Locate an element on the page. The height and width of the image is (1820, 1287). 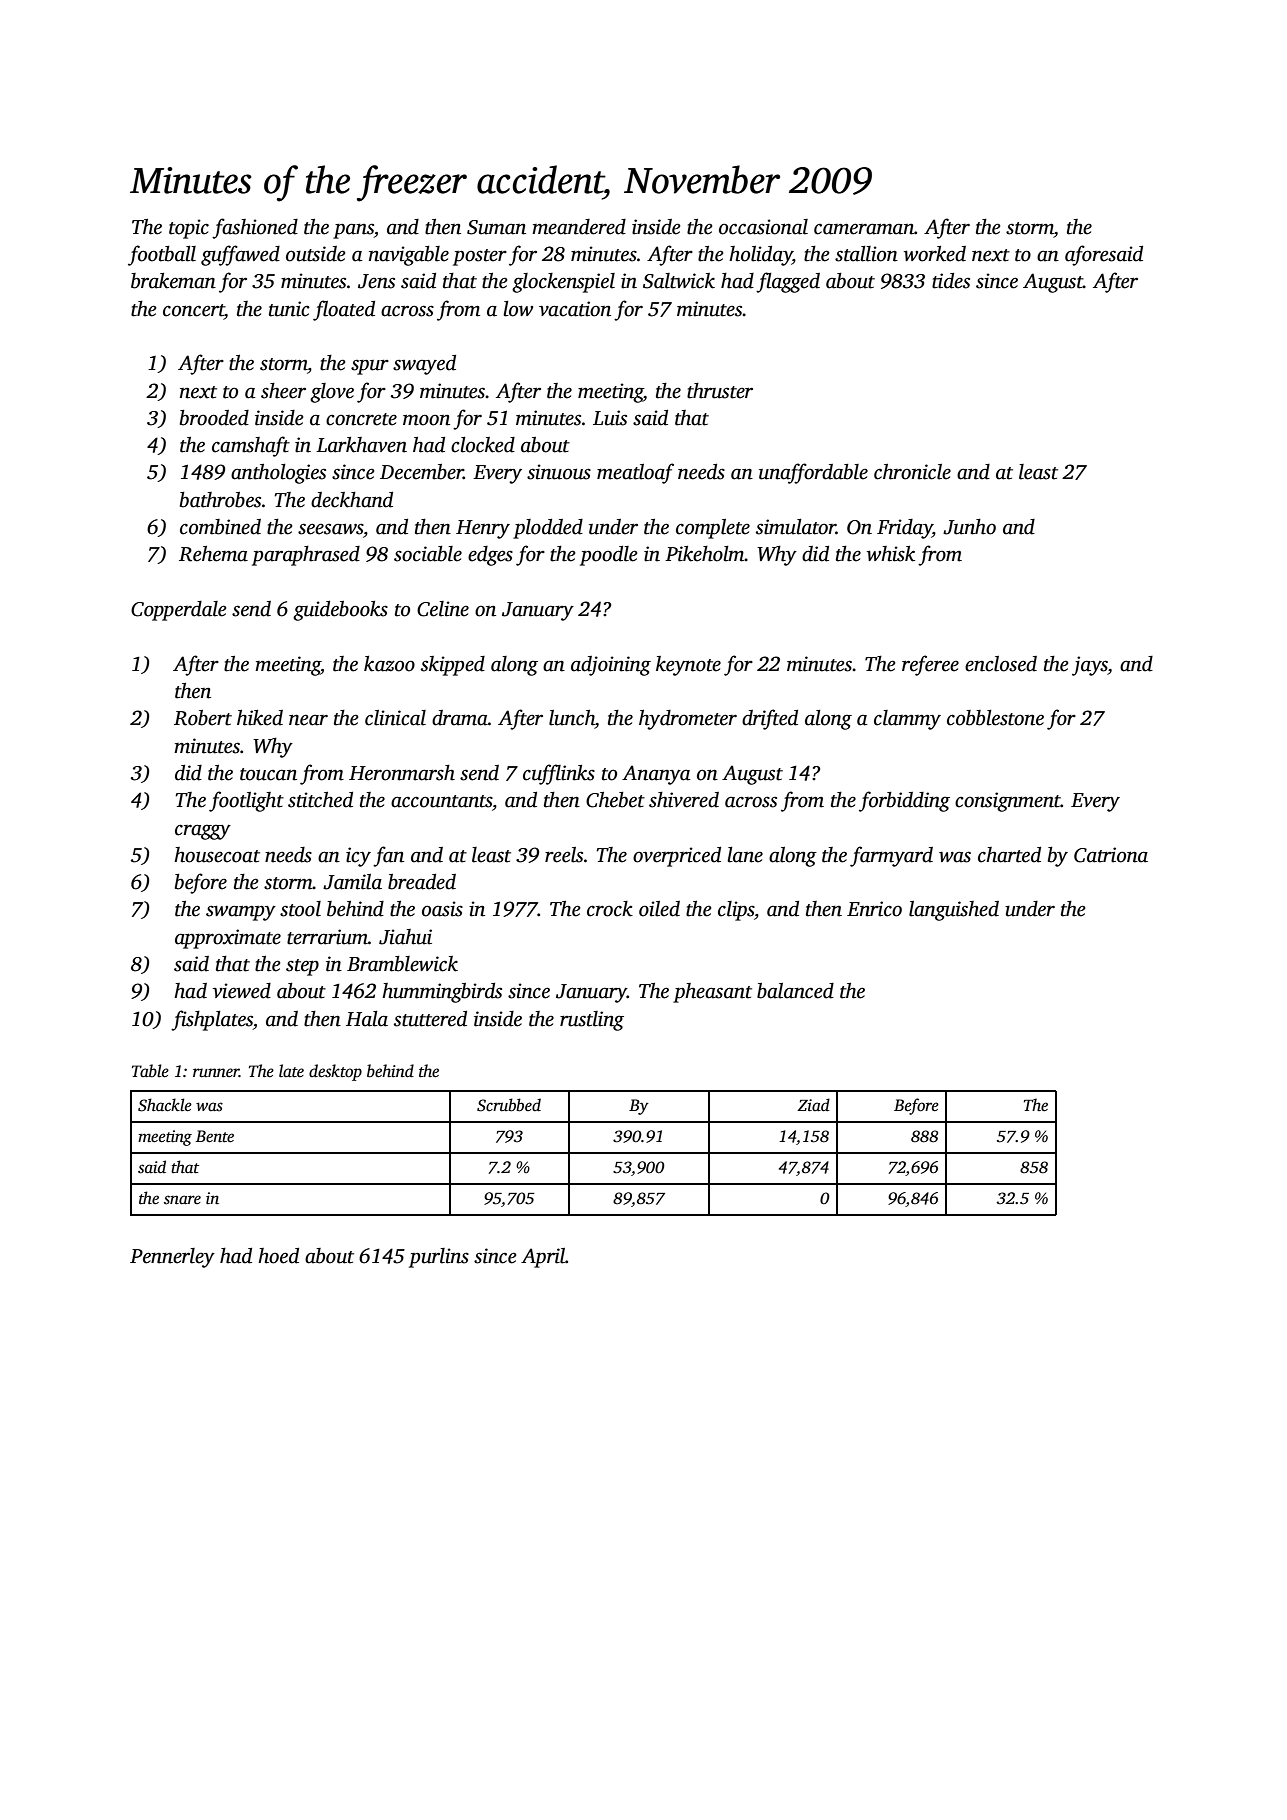
Copperdale is located at coordinates (178, 611).
